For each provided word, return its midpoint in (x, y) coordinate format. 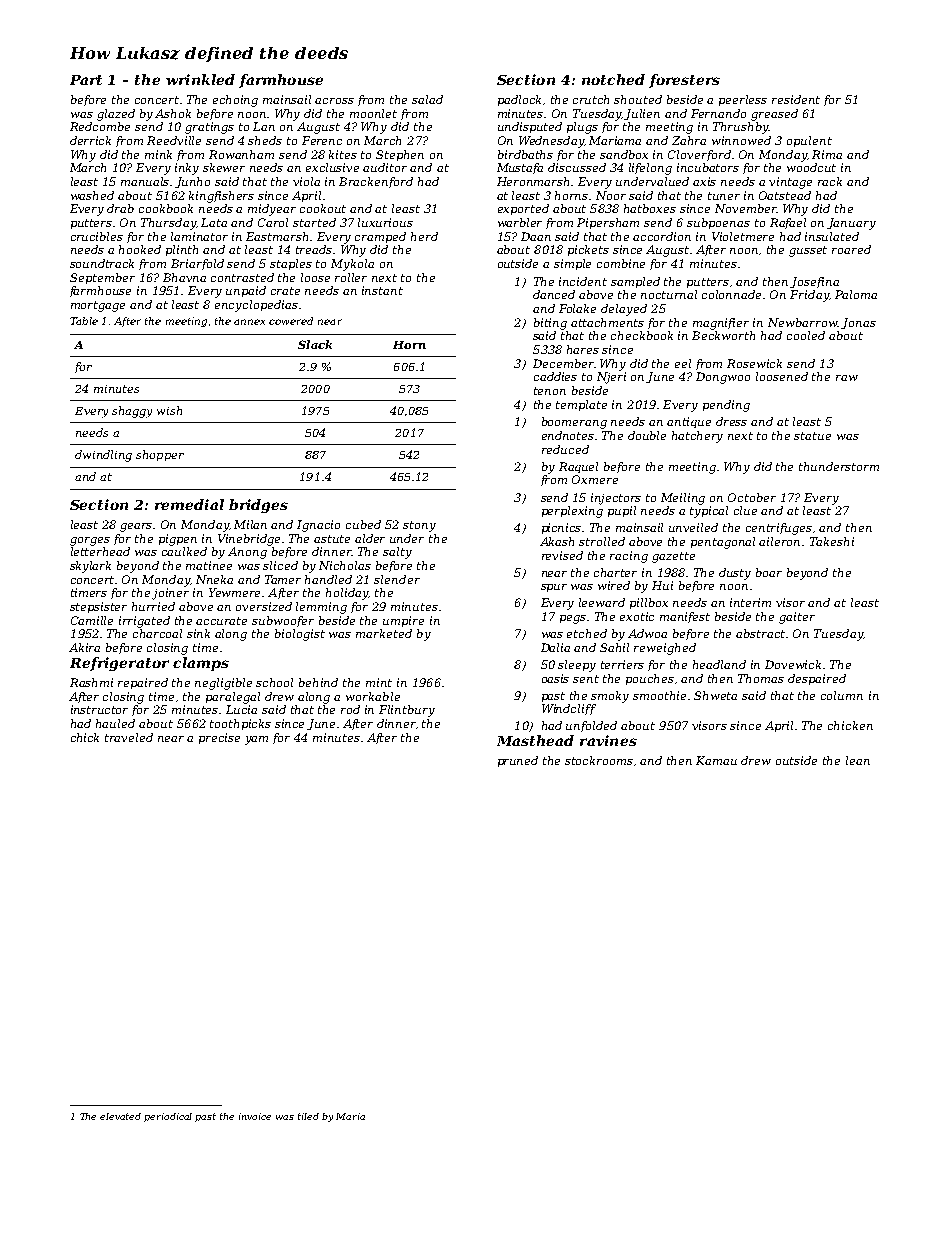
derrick (90, 140)
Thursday (168, 224)
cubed (363, 524)
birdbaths (525, 154)
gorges (90, 541)
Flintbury (407, 711)
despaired (817, 679)
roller (351, 277)
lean (858, 760)
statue (812, 436)
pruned (518, 761)
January (851, 224)
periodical (168, 1117)
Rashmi (91, 682)
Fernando (718, 113)
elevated (120, 1116)
